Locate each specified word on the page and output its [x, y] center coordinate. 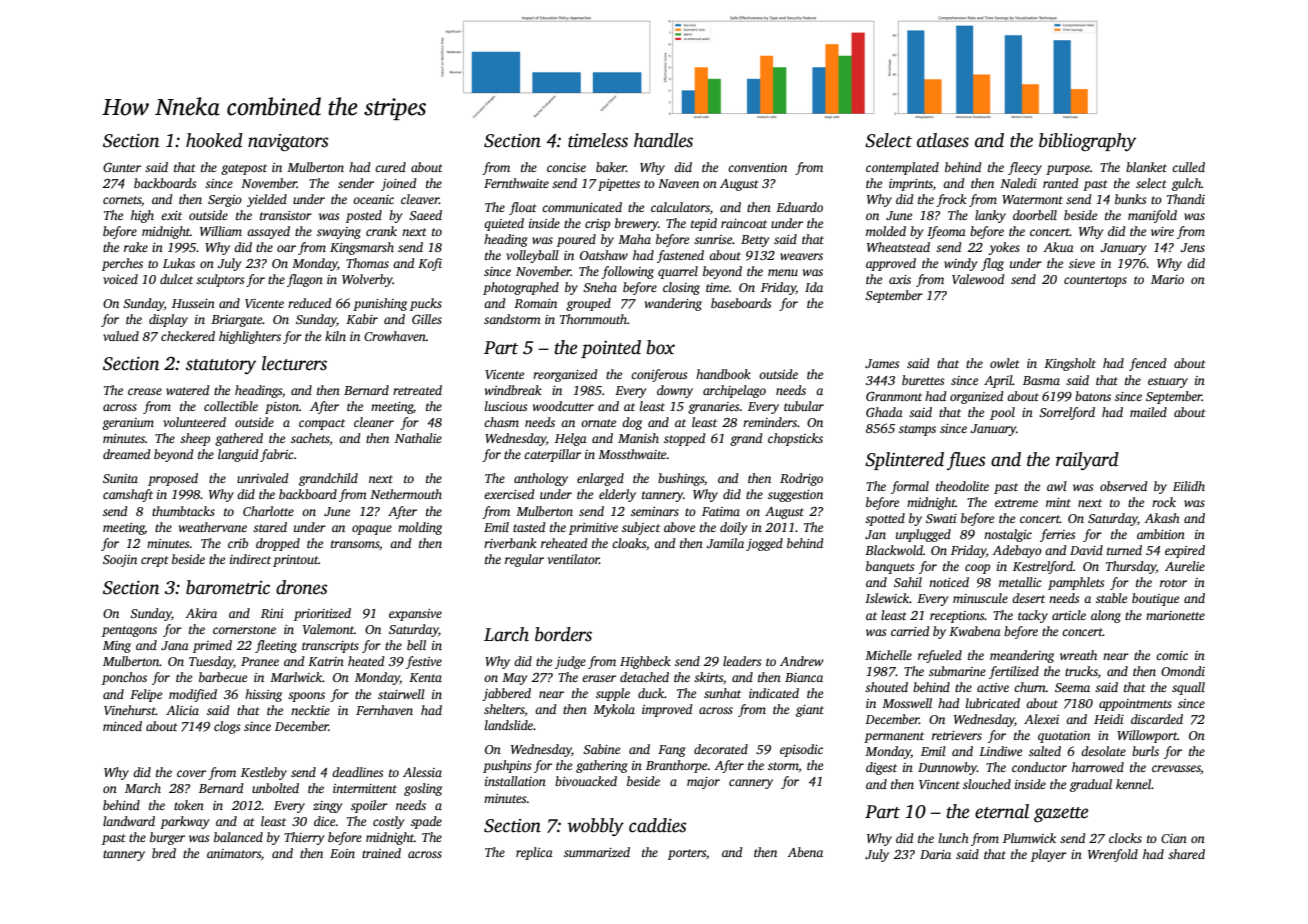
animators [234, 853]
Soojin [120, 561]
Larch [506, 634]
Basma [1041, 380]
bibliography [1087, 142]
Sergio [225, 201]
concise [566, 167]
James [882, 363]
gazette [1061, 815]
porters [687, 854]
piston [282, 408]
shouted [886, 687]
